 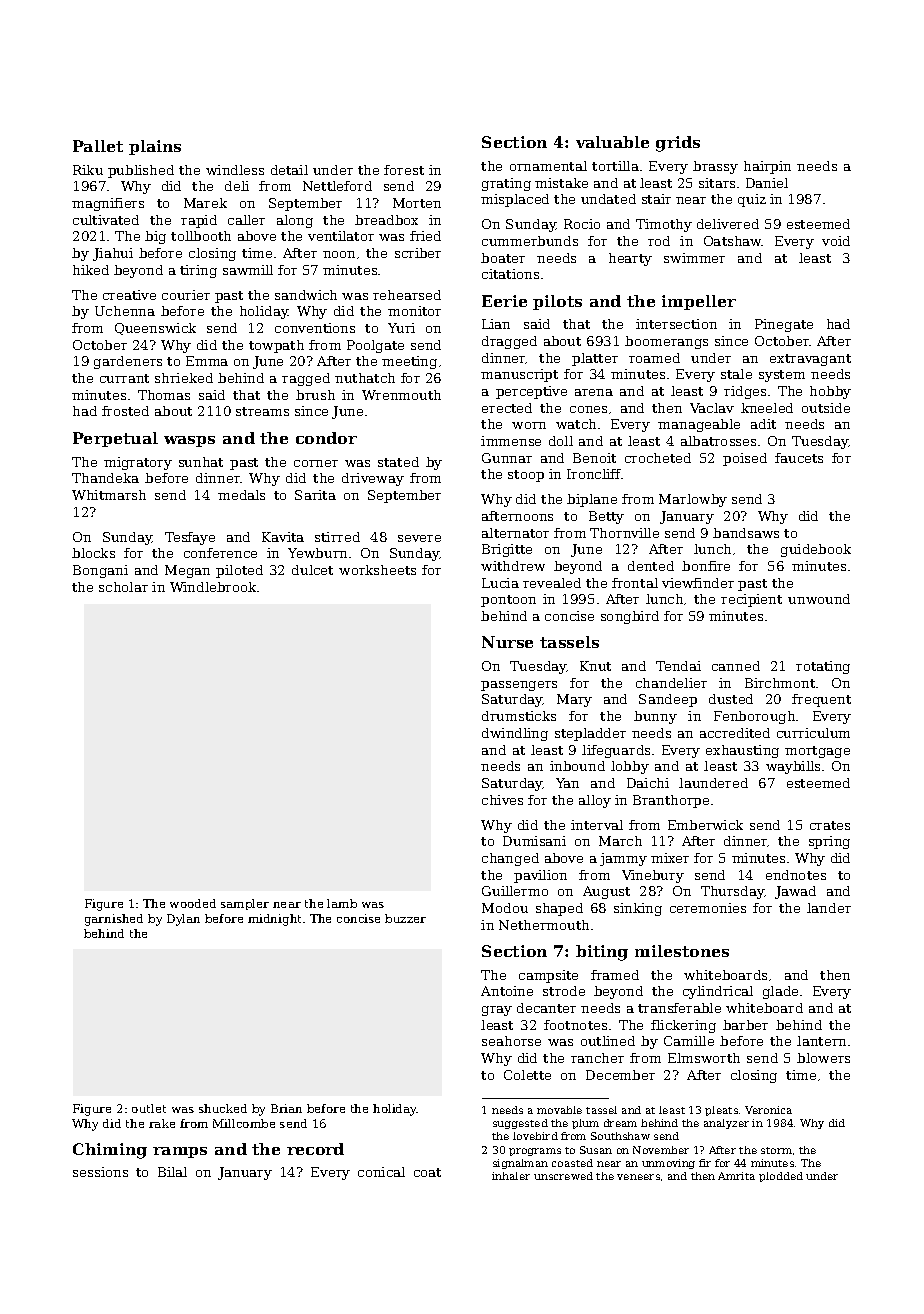 I want to click on Mary, so click(x=574, y=700).
